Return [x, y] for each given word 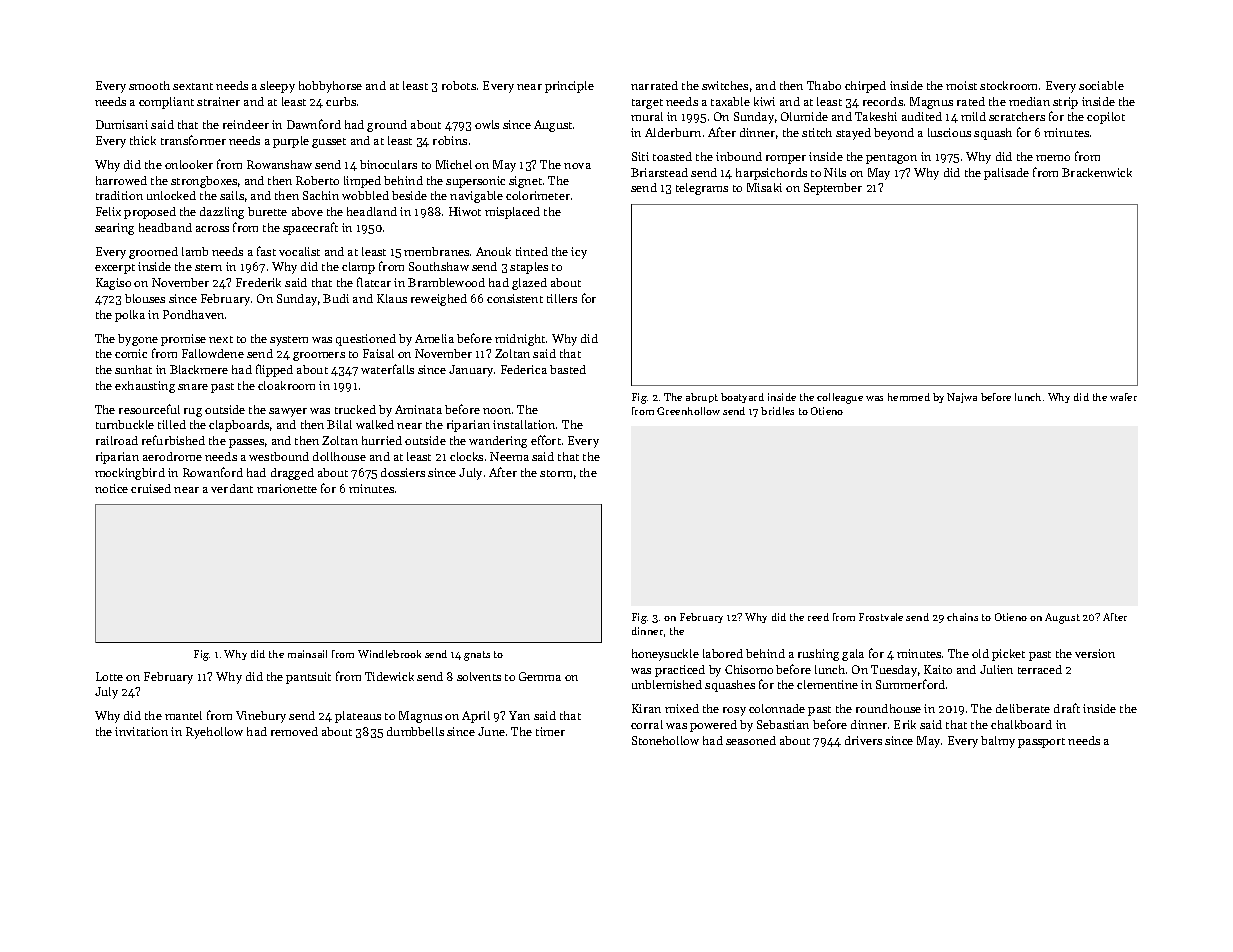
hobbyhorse [330, 87]
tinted [532, 251]
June [491, 731]
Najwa [962, 398]
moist [961, 85]
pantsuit [308, 678]
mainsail [307, 654]
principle [569, 87]
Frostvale [881, 617]
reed [818, 617]
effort [546, 440]
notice [111, 488]
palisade [1006, 174]
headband [165, 227]
